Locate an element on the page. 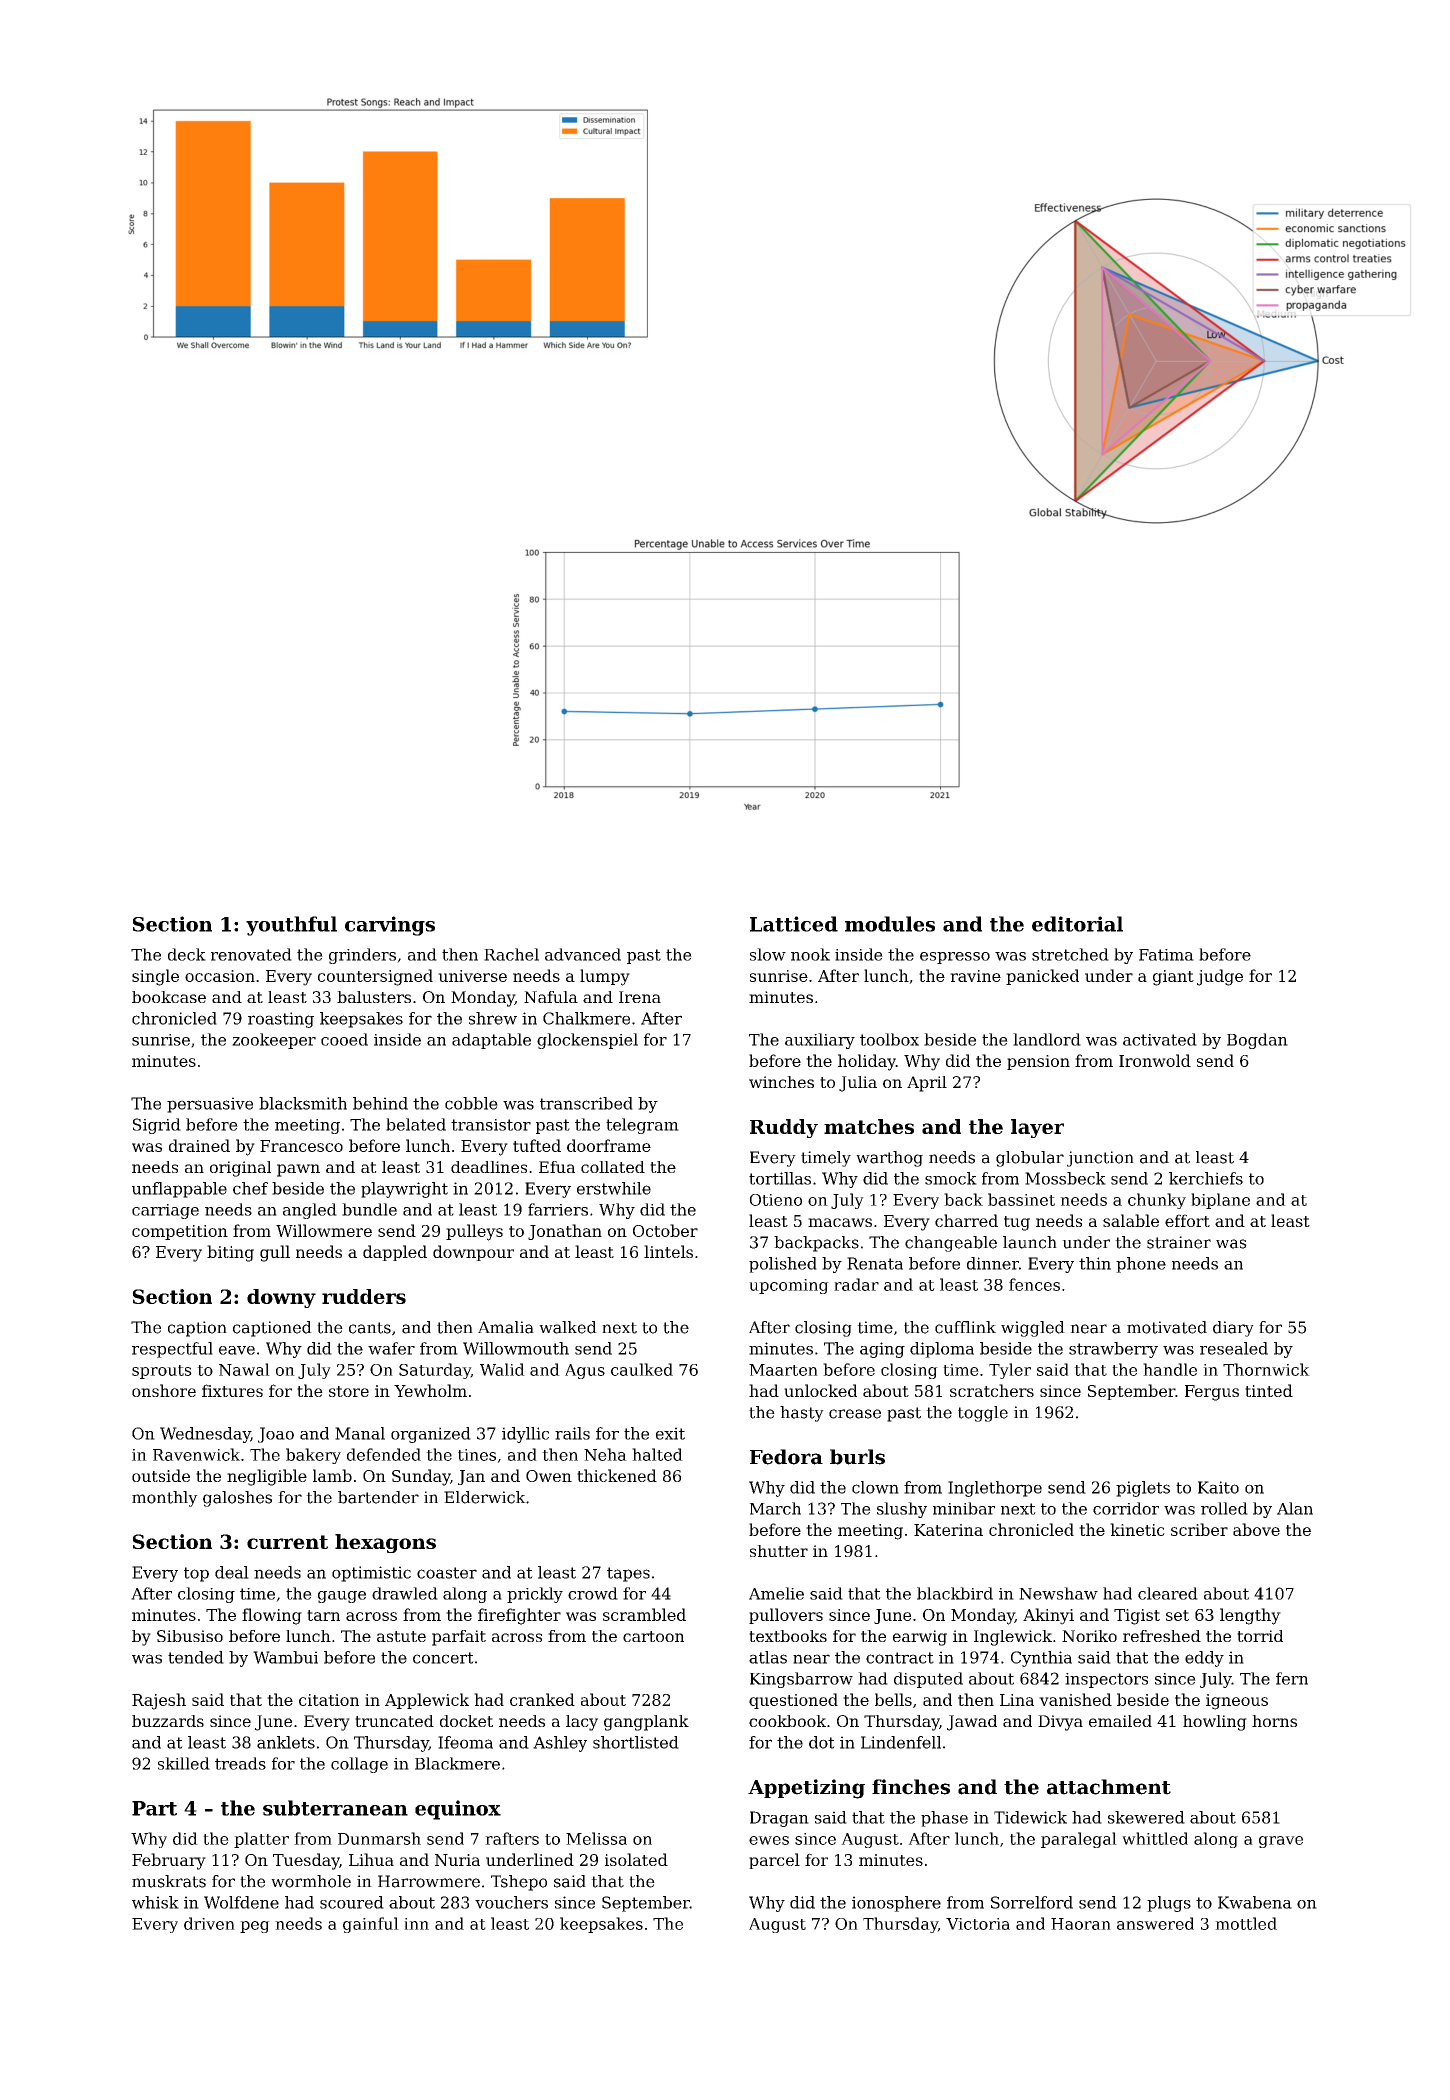 The width and height of the document is (1450, 2100). Elderwick is located at coordinates (485, 1497).
